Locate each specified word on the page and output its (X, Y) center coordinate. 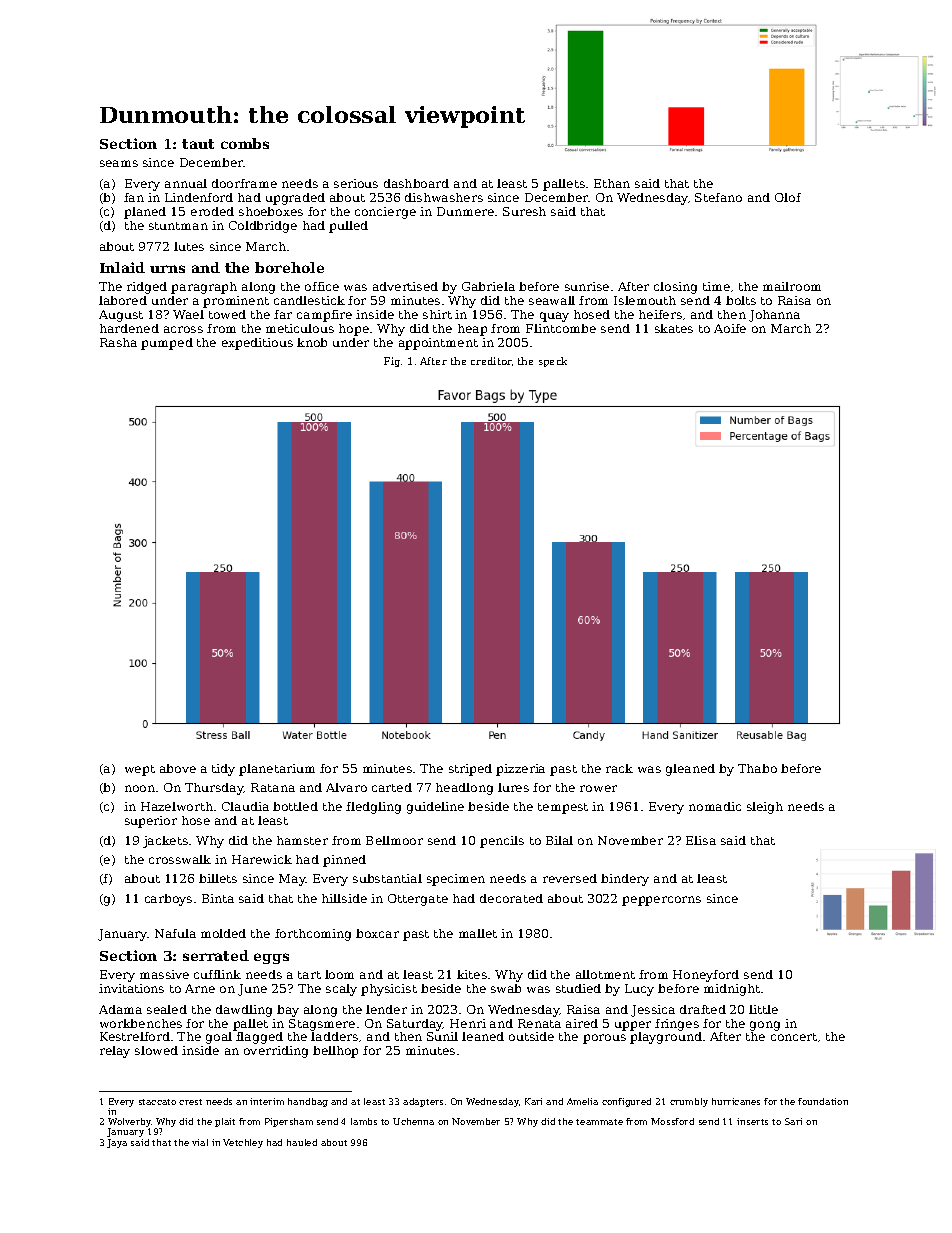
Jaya (117, 1143)
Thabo (757, 768)
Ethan (612, 183)
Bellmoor (394, 840)
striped (470, 770)
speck (553, 362)
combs (245, 143)
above (178, 768)
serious (356, 183)
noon (140, 788)
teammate (599, 1122)
